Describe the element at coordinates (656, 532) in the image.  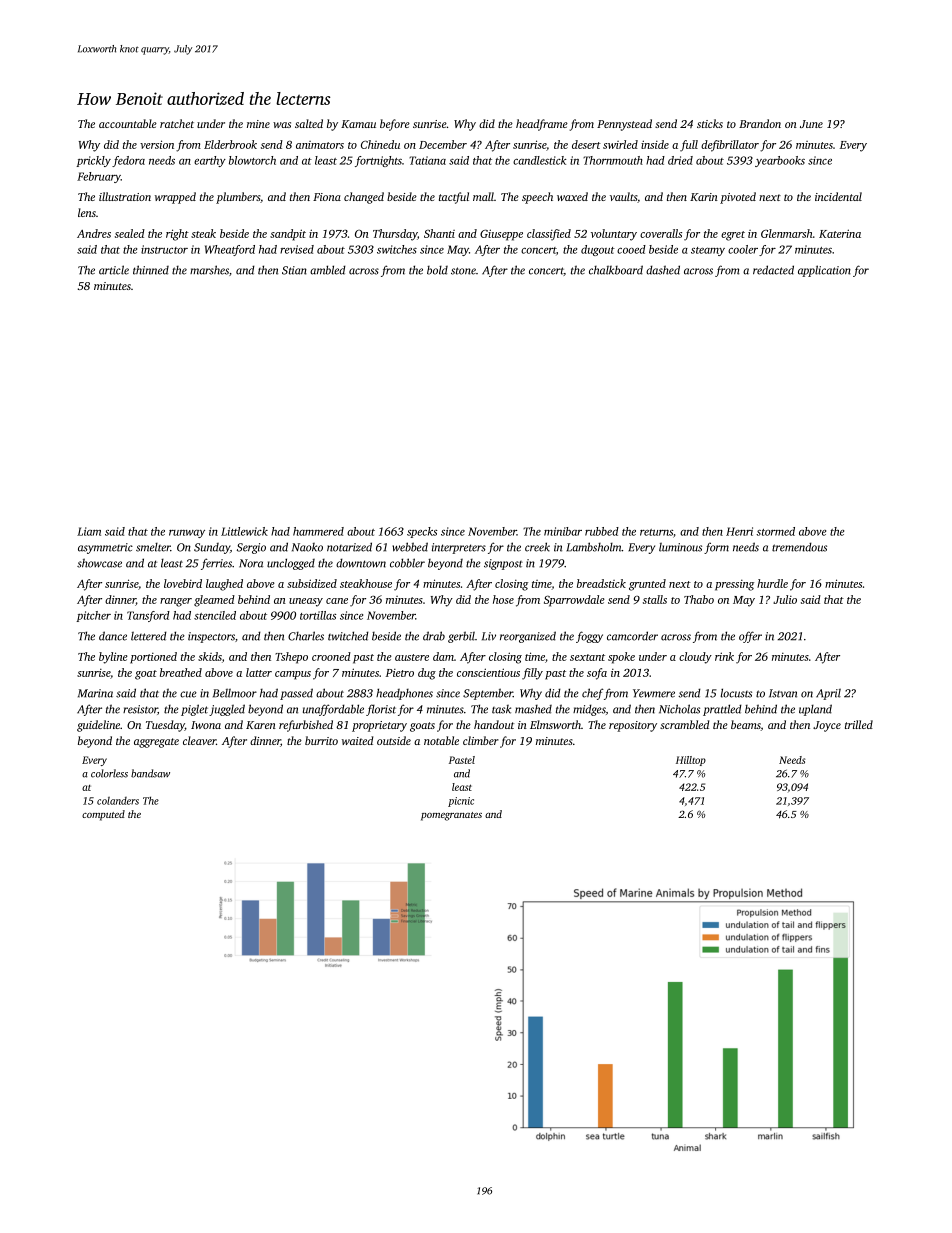
I see `returns` at that location.
